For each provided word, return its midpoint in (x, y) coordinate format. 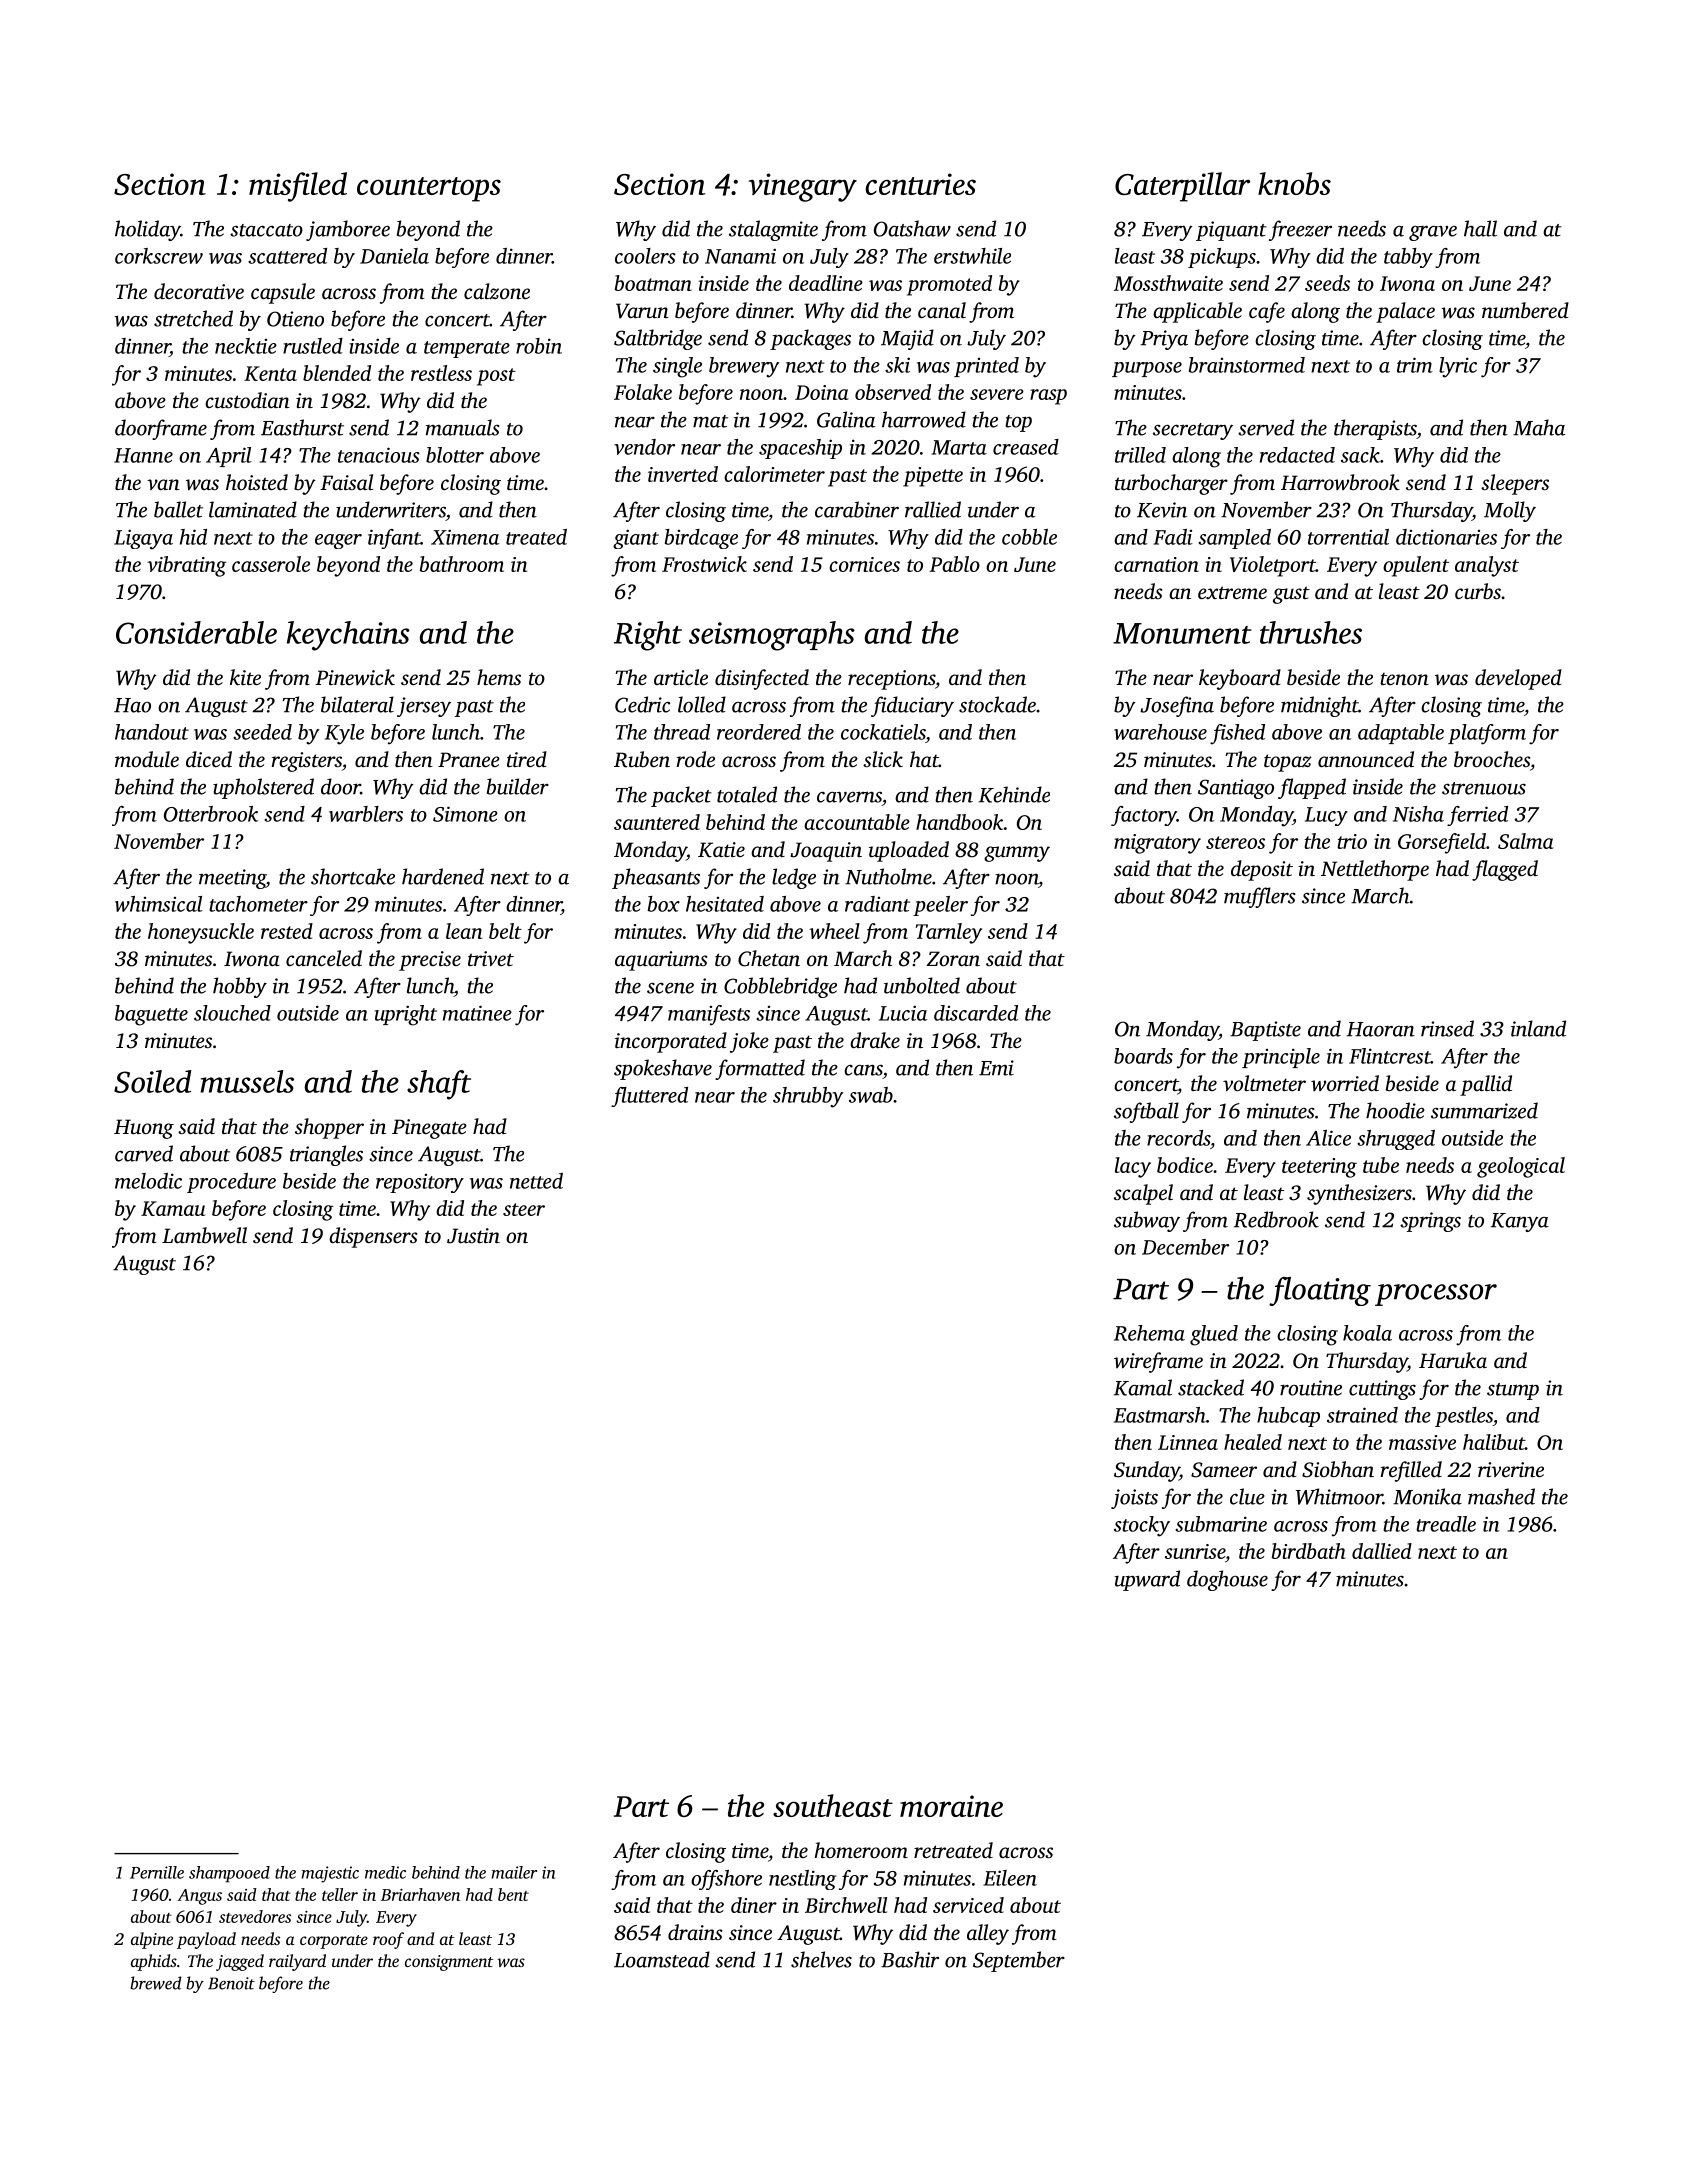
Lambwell (204, 1235)
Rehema (1149, 1333)
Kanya (1520, 1222)
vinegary (802, 187)
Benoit (231, 1983)
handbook (959, 822)
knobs (1294, 183)
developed (1518, 679)
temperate (467, 349)
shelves (821, 1959)
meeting (232, 879)
